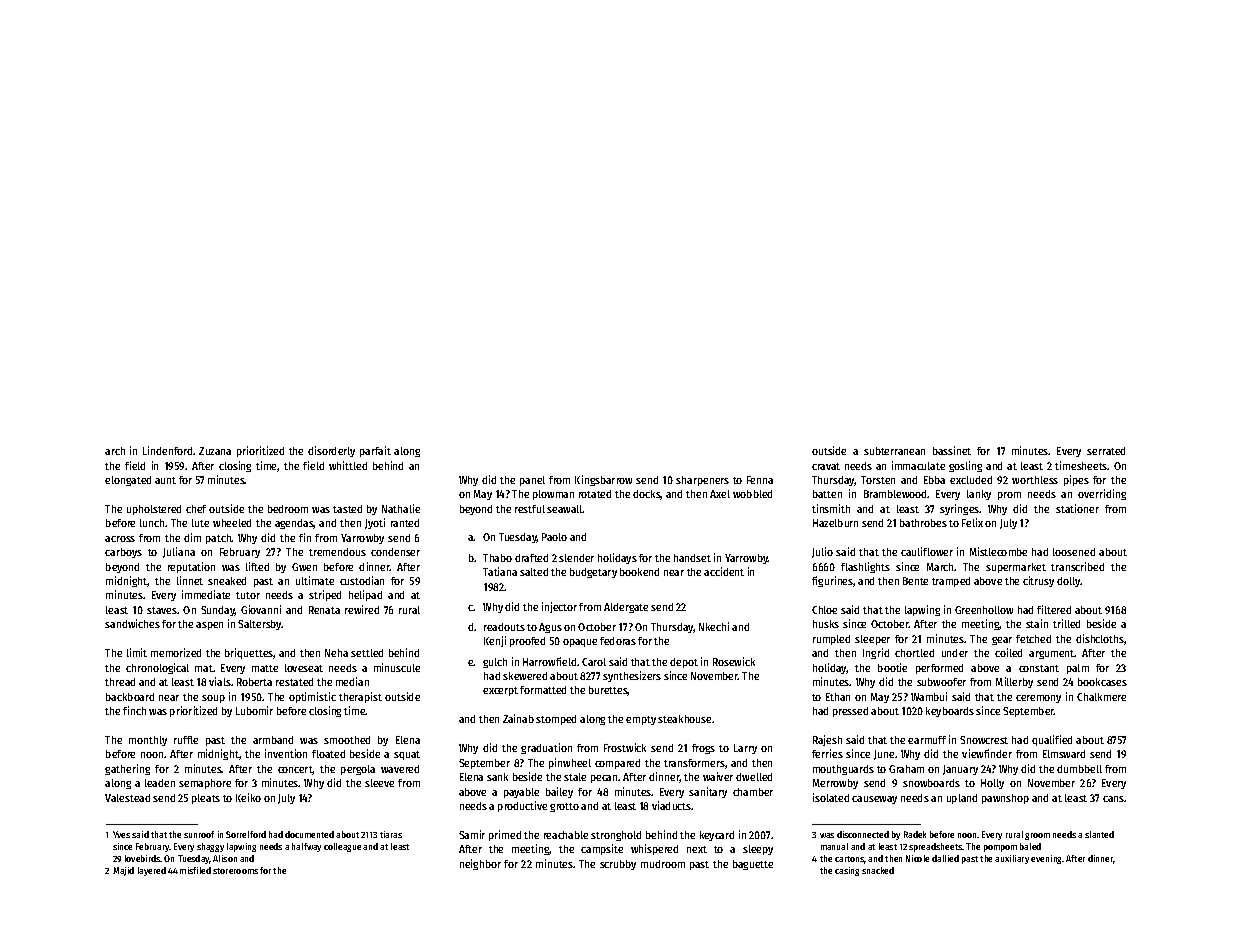 The width and height of the screenshot is (1233, 952). Describe the element at coordinates (927, 740) in the screenshot. I see `earmuff` at that location.
